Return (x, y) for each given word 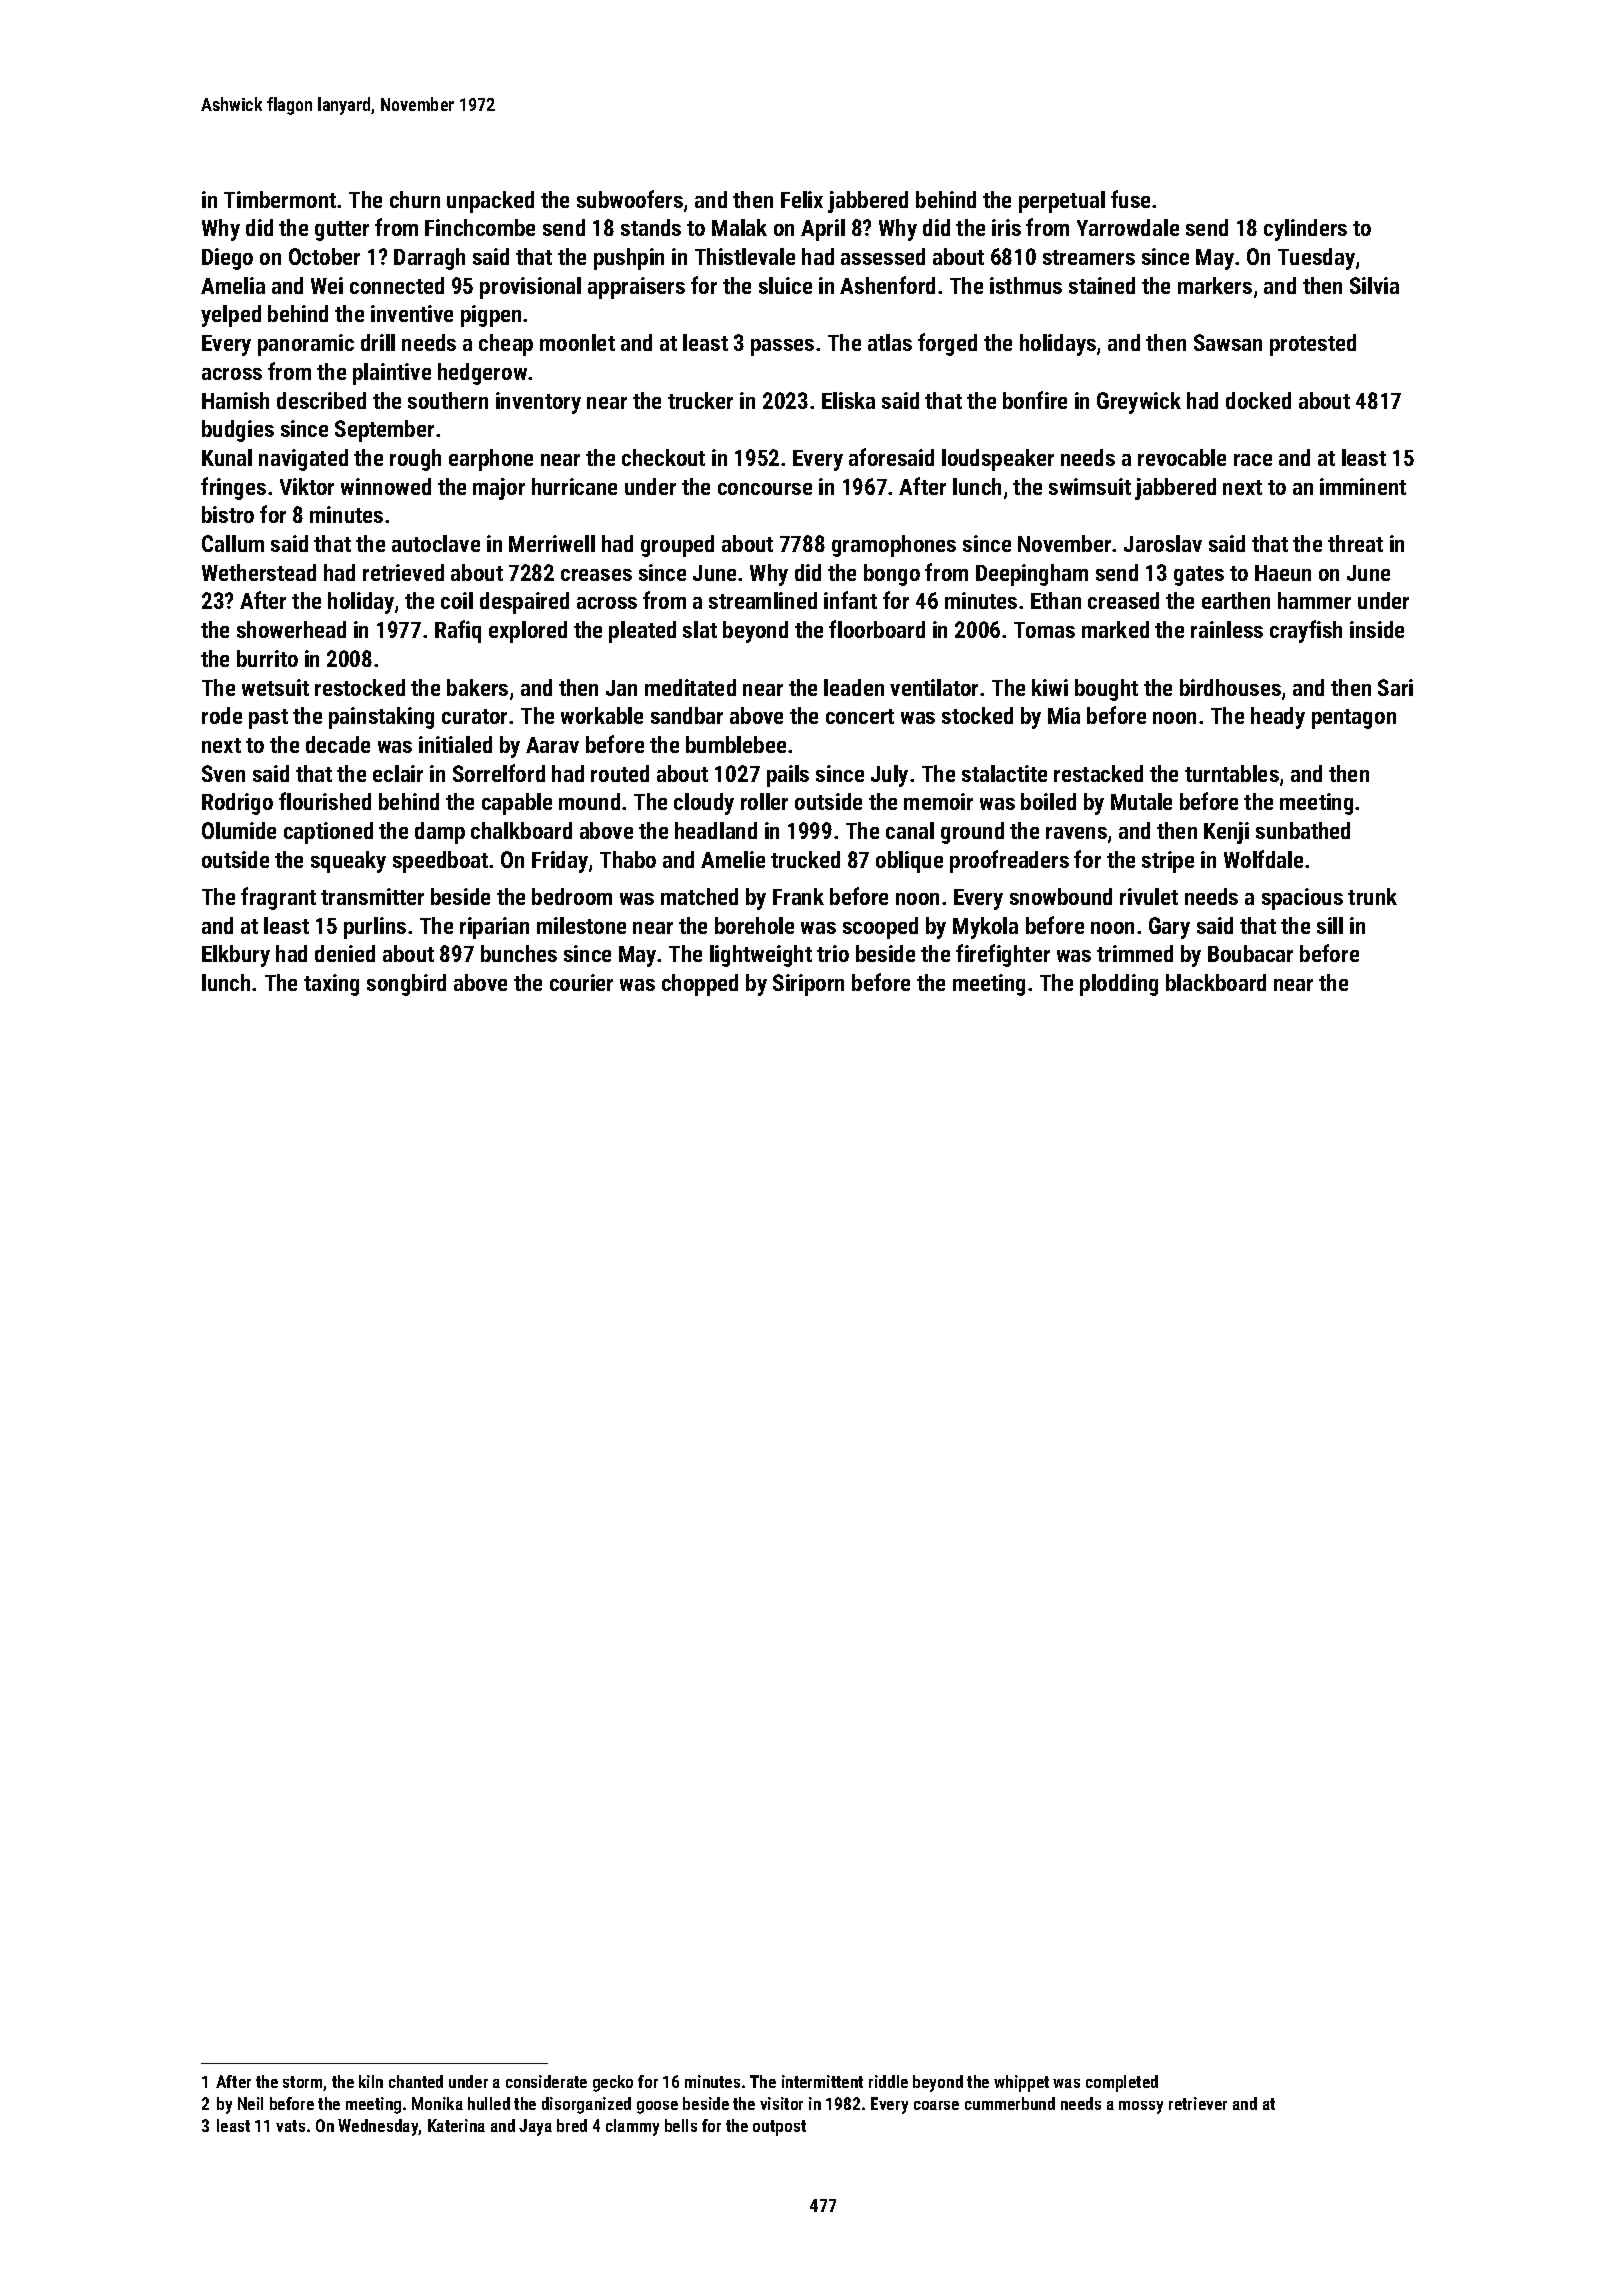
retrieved (403, 572)
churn (415, 199)
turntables (1232, 773)
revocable (1182, 457)
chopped (700, 985)
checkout (663, 457)
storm (302, 2082)
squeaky (348, 862)
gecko (613, 2083)
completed (1122, 2083)
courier (581, 982)
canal (910, 830)
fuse (1130, 199)
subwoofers (630, 199)
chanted (416, 2081)
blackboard (1216, 982)
